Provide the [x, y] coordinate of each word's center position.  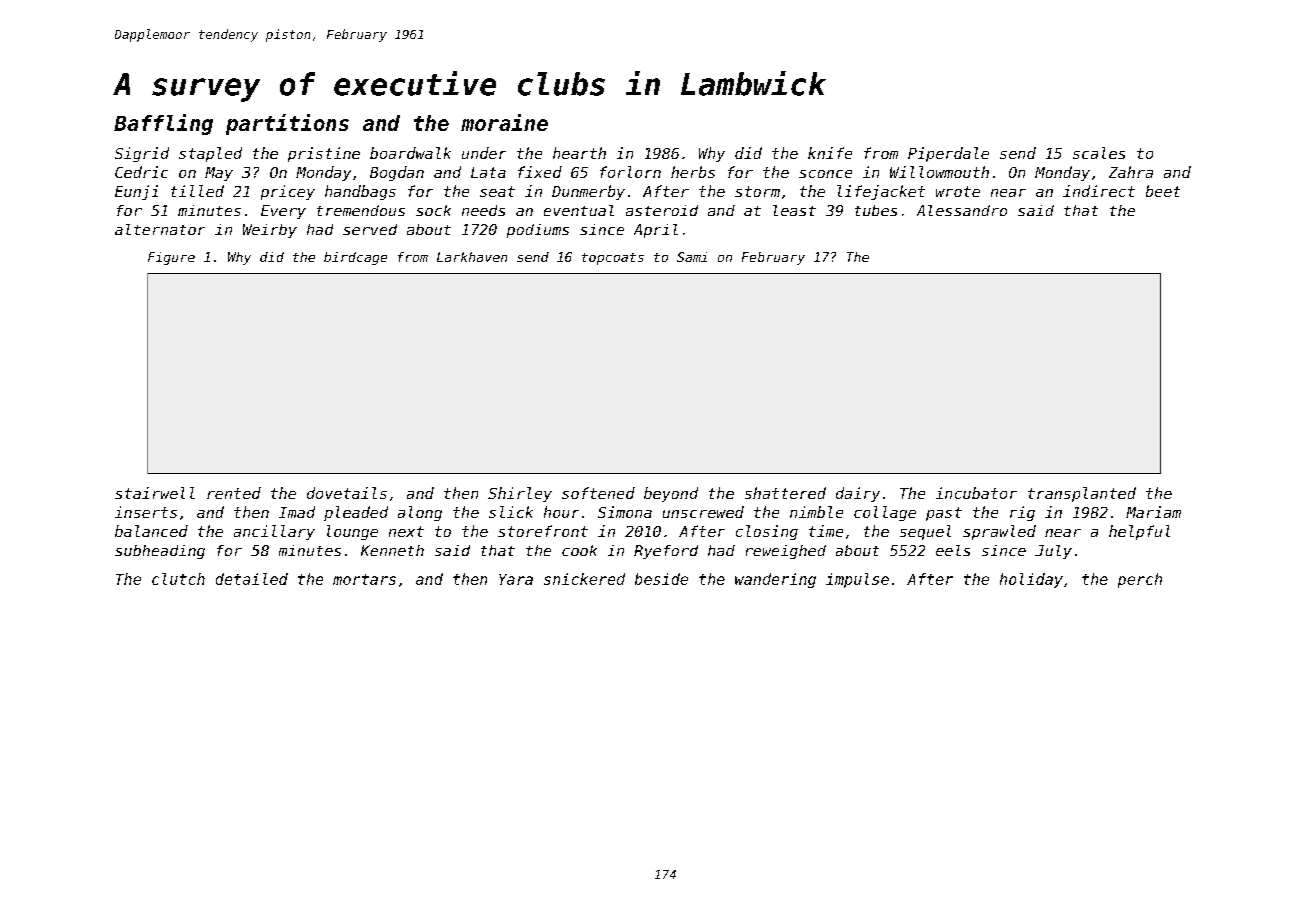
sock [433, 210]
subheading [160, 552]
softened [598, 493]
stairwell [155, 493]
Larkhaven [472, 257]
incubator [976, 493]
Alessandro [962, 210]
